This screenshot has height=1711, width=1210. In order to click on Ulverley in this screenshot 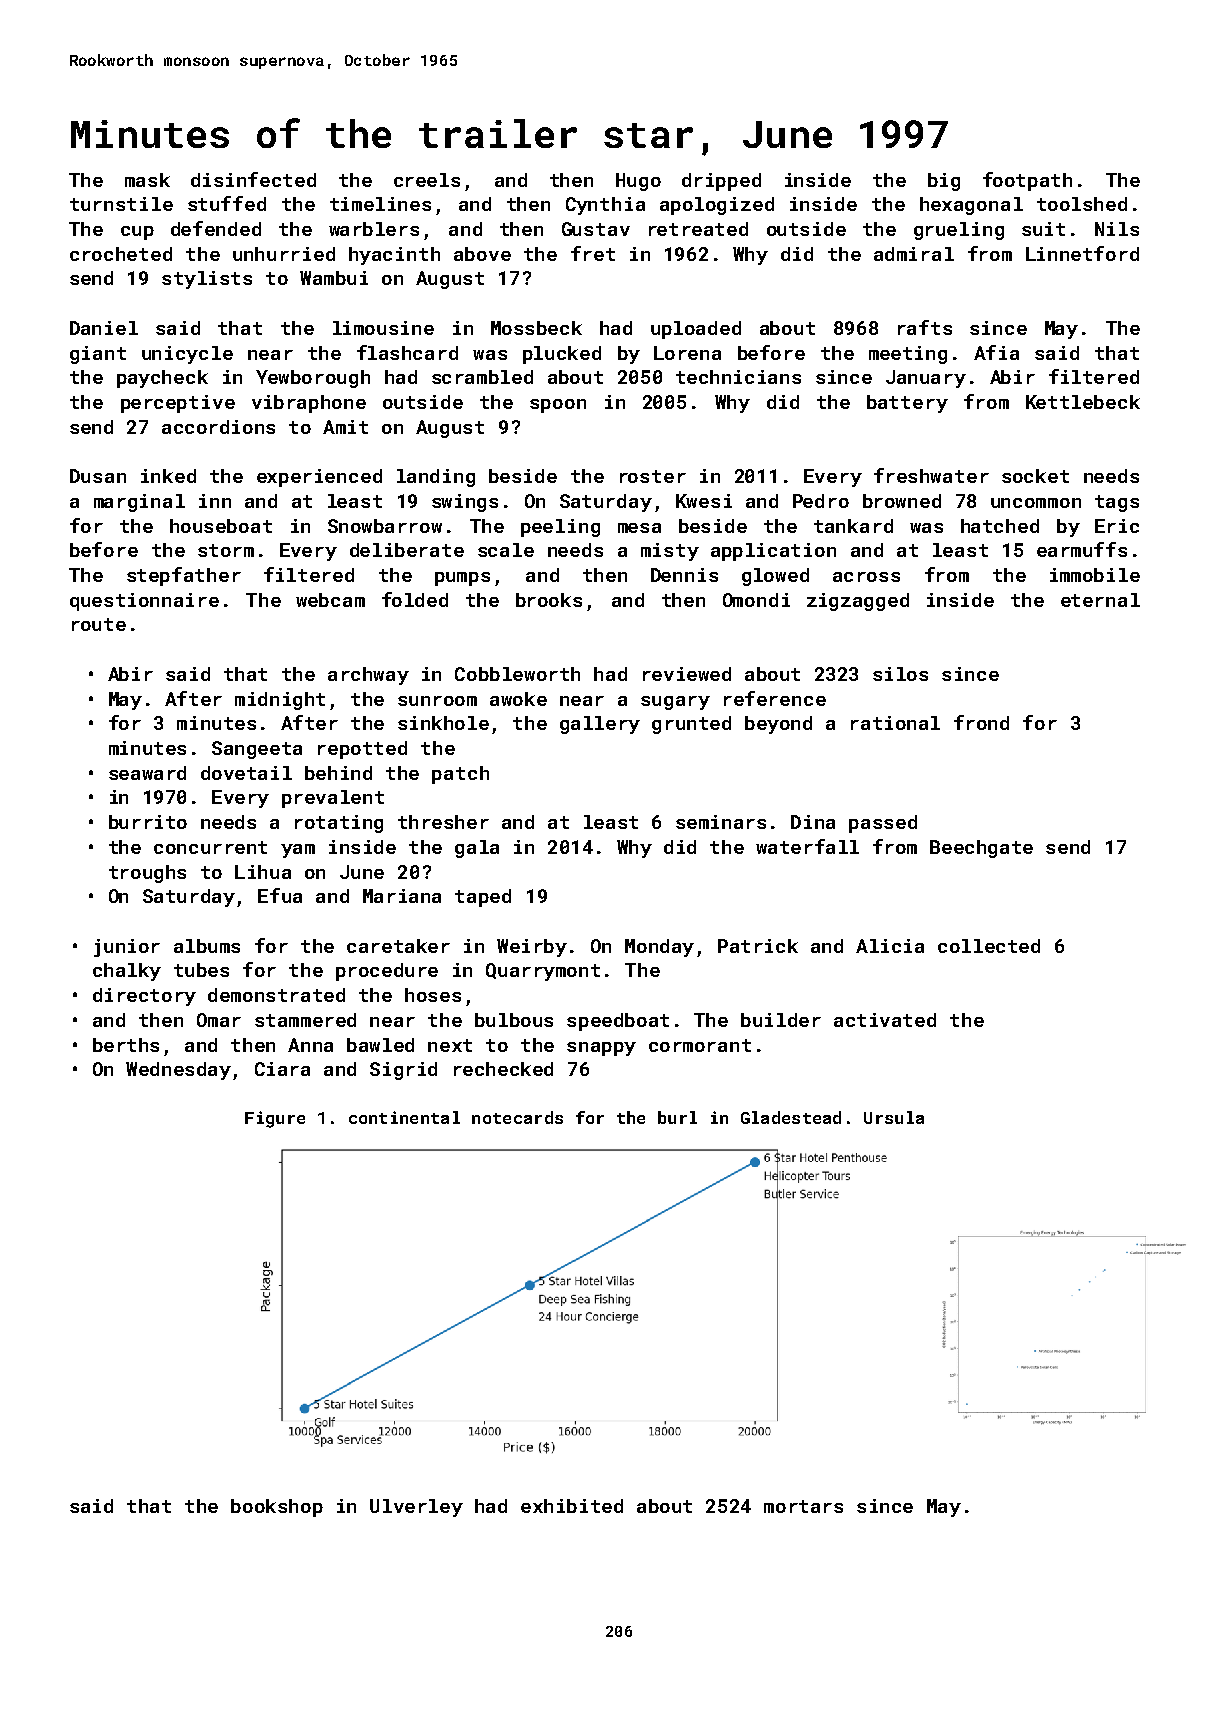, I will do `click(416, 1508)`.
